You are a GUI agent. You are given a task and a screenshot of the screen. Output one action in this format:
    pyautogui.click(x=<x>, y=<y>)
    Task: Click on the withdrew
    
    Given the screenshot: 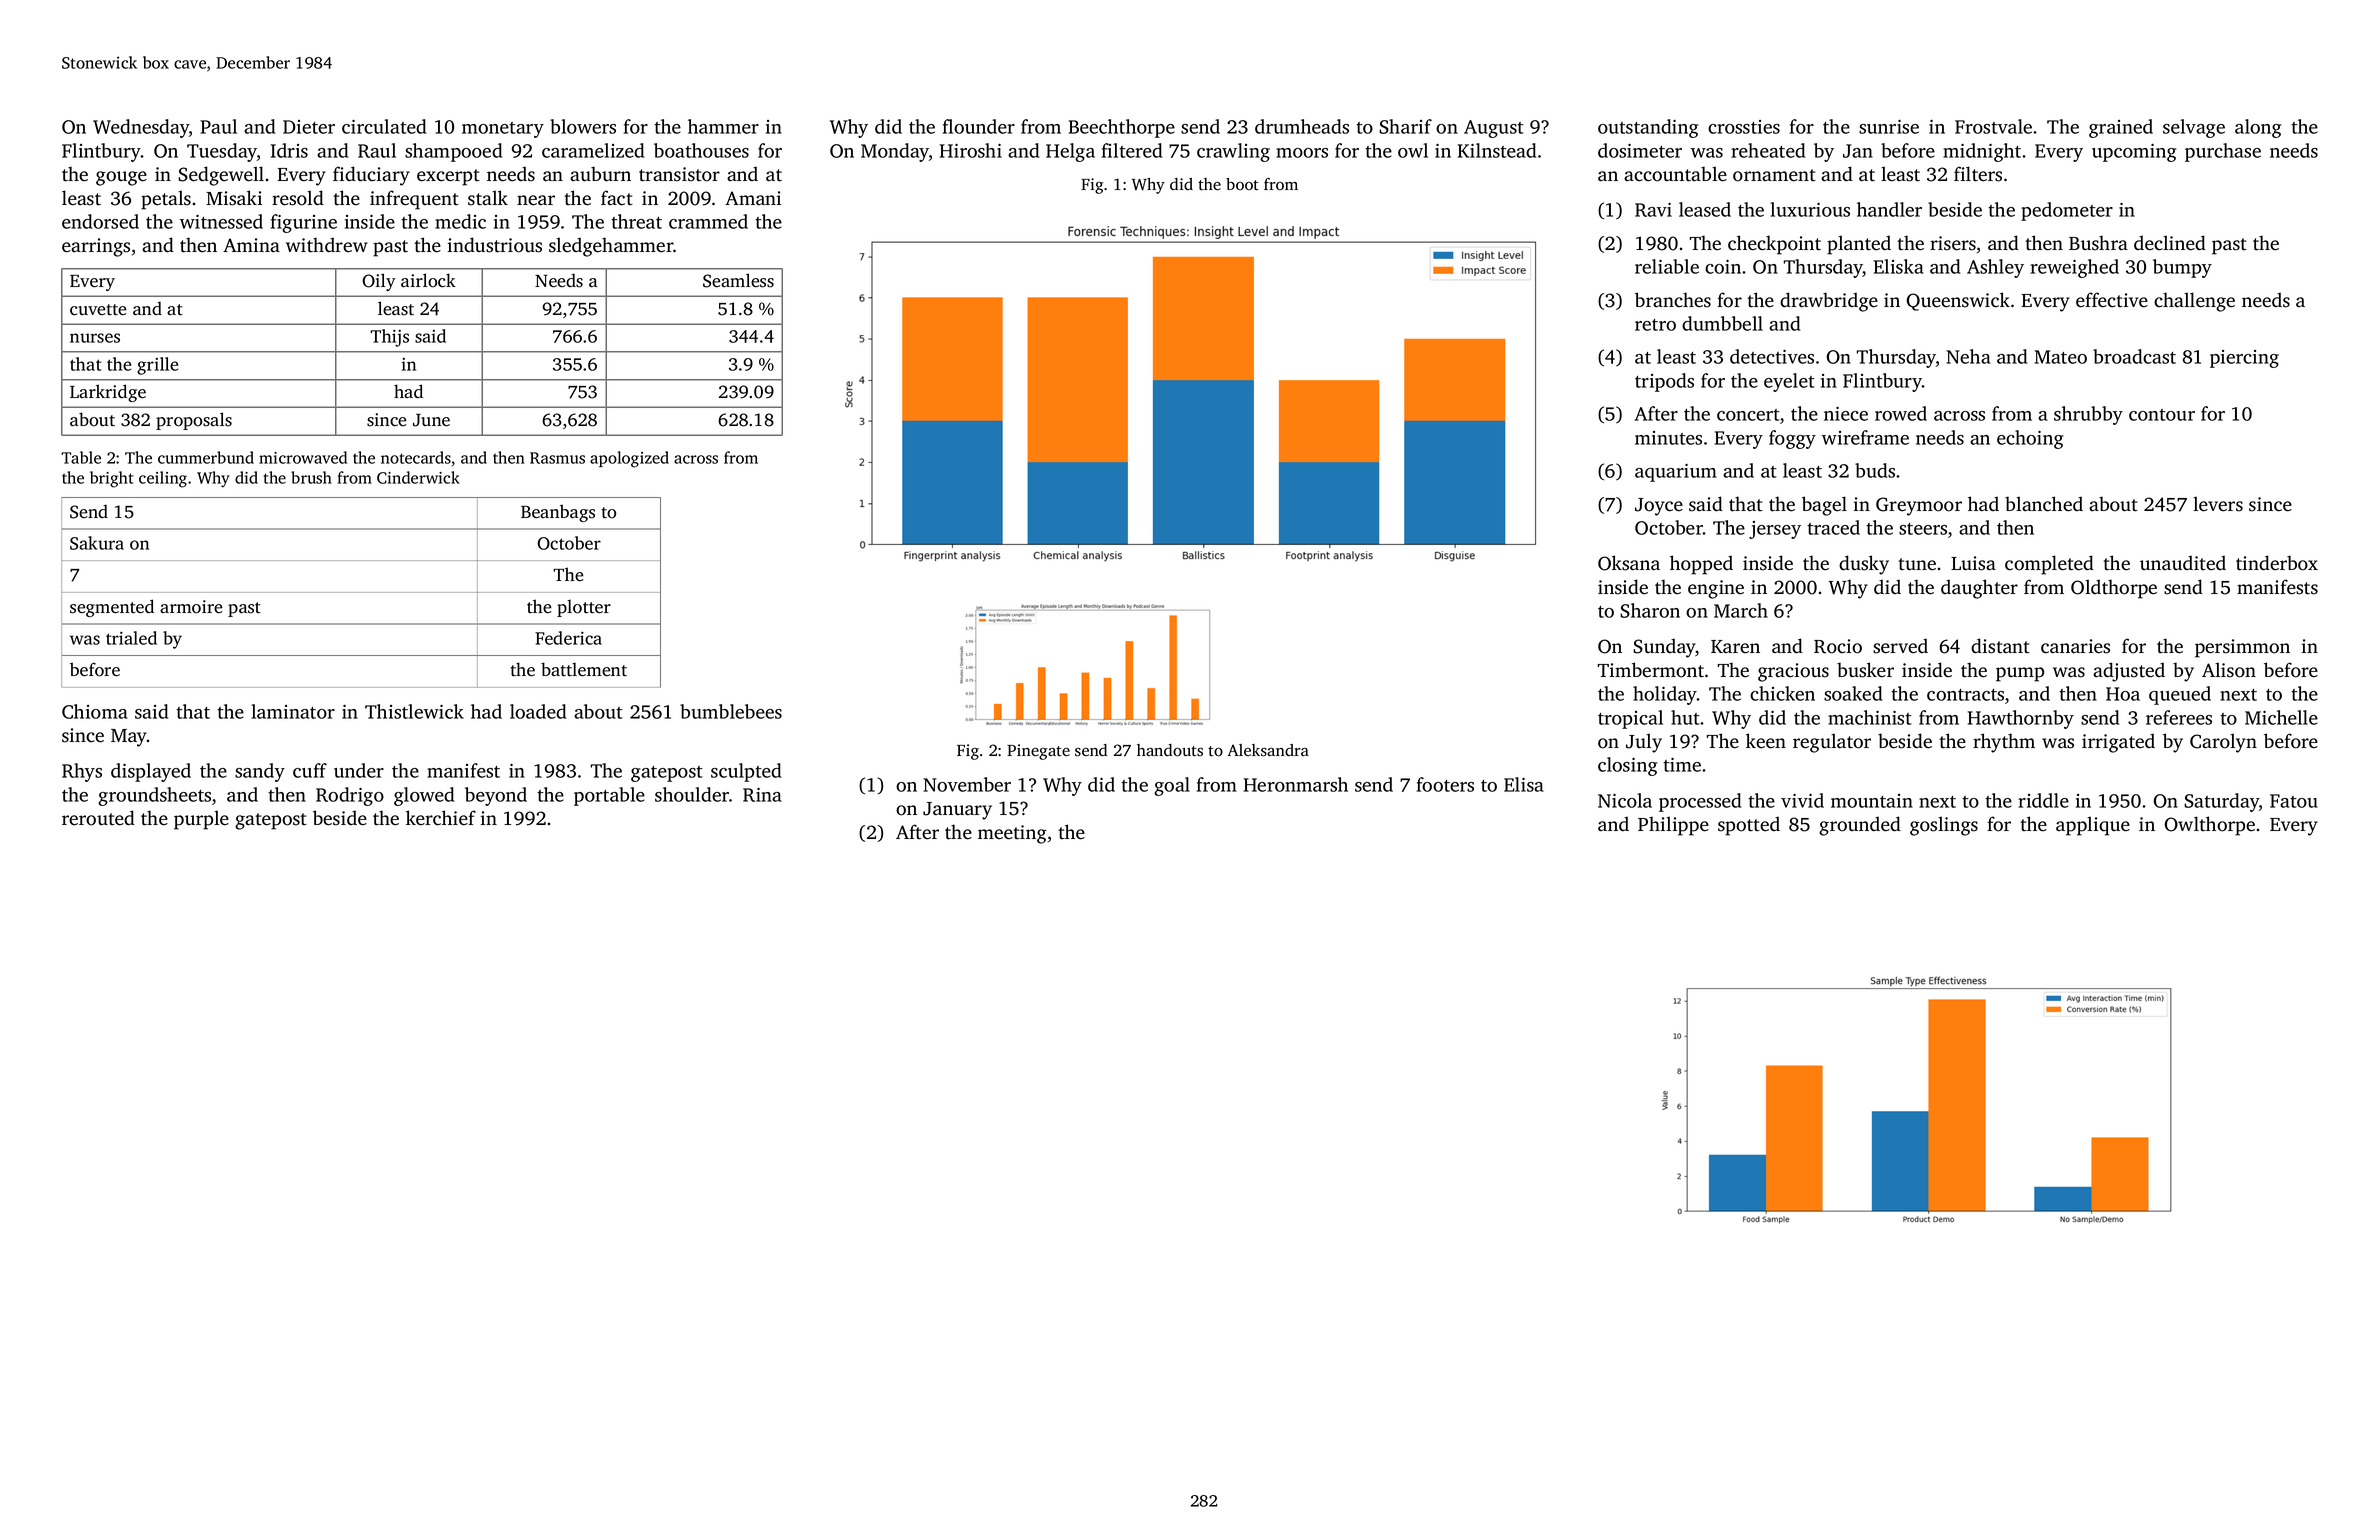 What is the action you would take?
    pyautogui.click(x=327, y=245)
